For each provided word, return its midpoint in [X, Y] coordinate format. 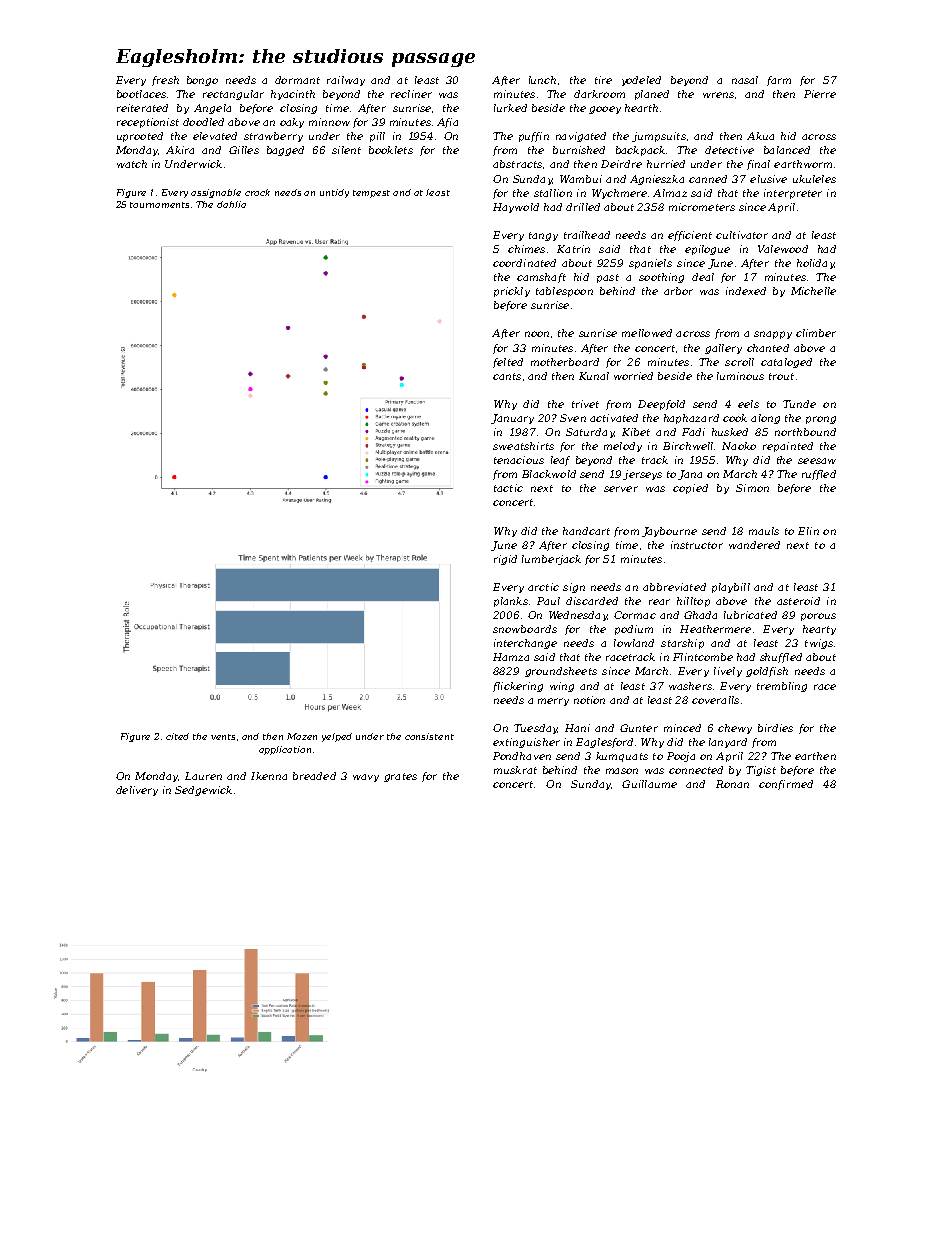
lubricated [750, 615]
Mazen [302, 736]
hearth [641, 108]
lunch [542, 80]
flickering [518, 687]
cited [177, 736]
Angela [212, 109]
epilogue [707, 250]
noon [537, 334]
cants [507, 376]
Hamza [511, 657]
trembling [782, 687]
